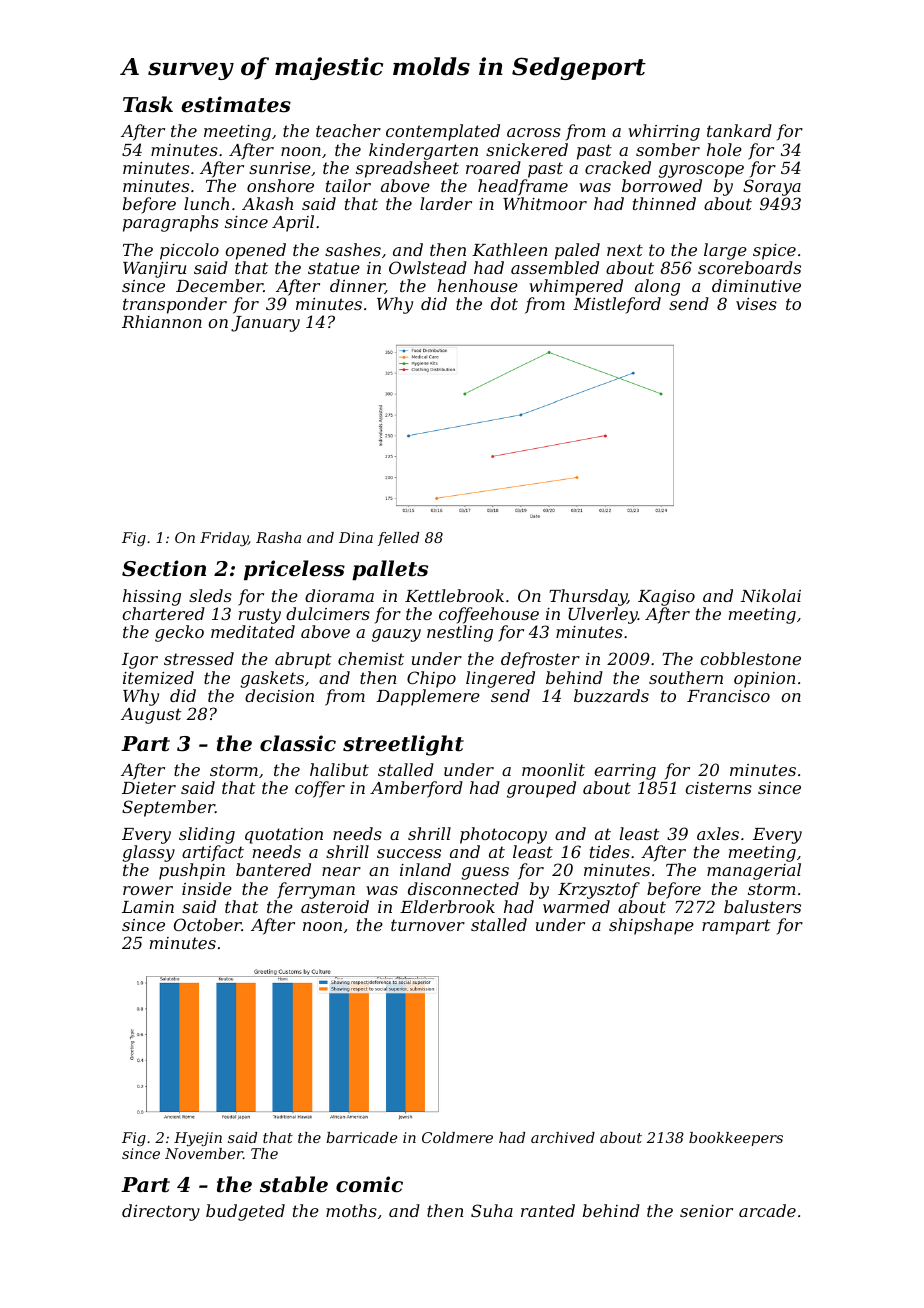 The image size is (924, 1308). What do you see at coordinates (500, 679) in the page?
I see `lingered` at bounding box center [500, 679].
